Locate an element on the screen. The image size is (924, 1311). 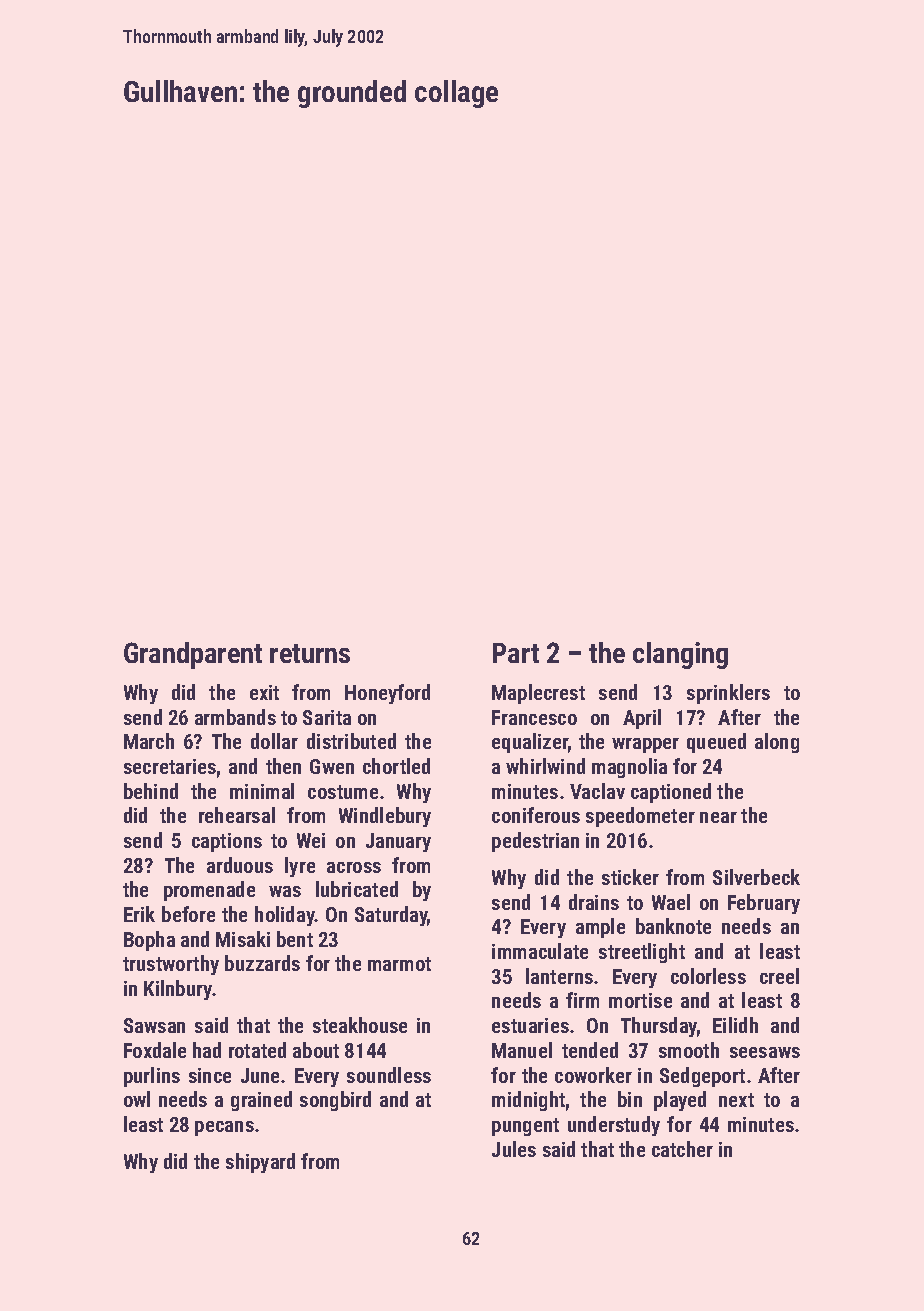
captions is located at coordinates (227, 842).
